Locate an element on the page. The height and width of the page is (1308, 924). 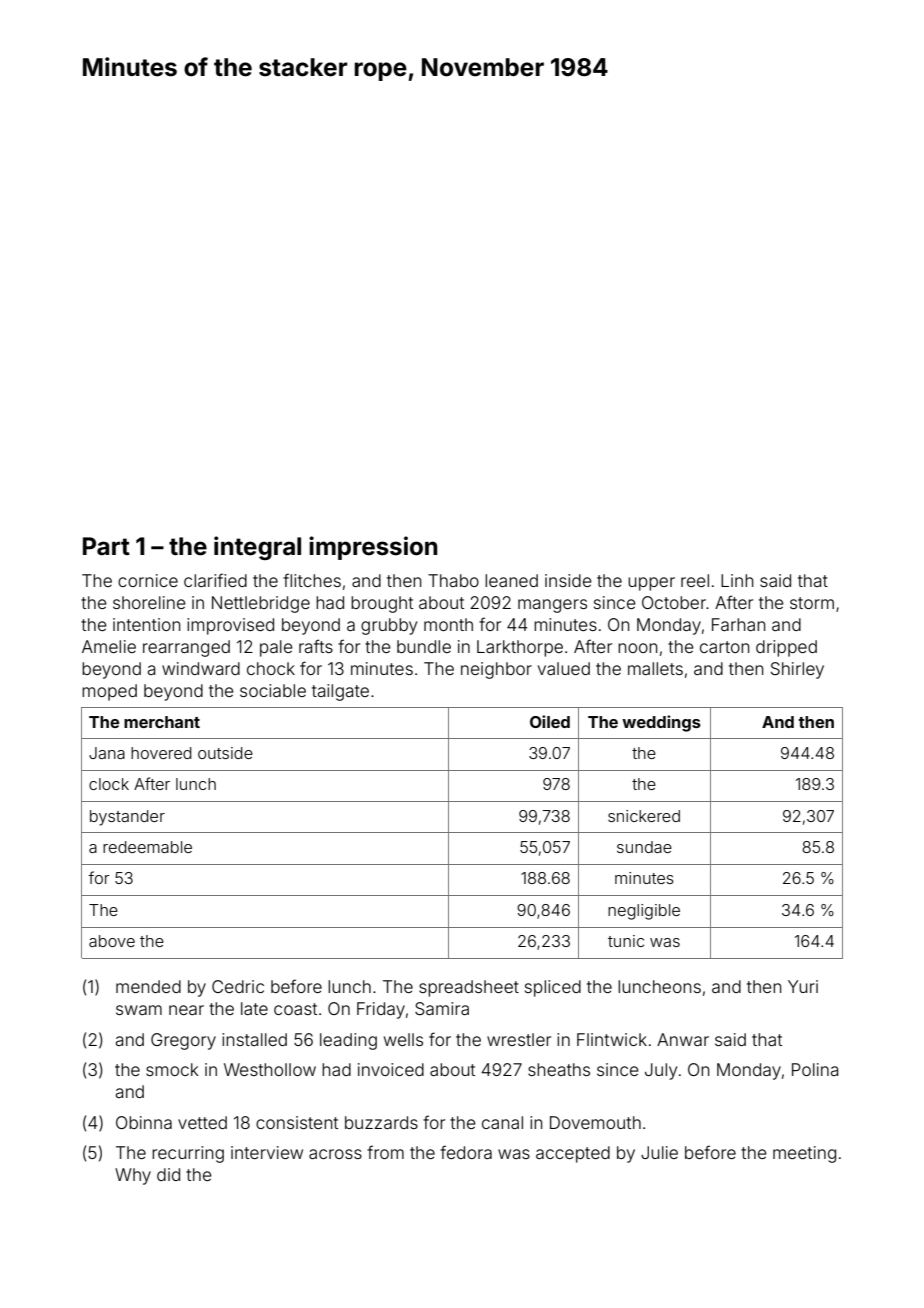
Why is located at coordinates (133, 1176).
